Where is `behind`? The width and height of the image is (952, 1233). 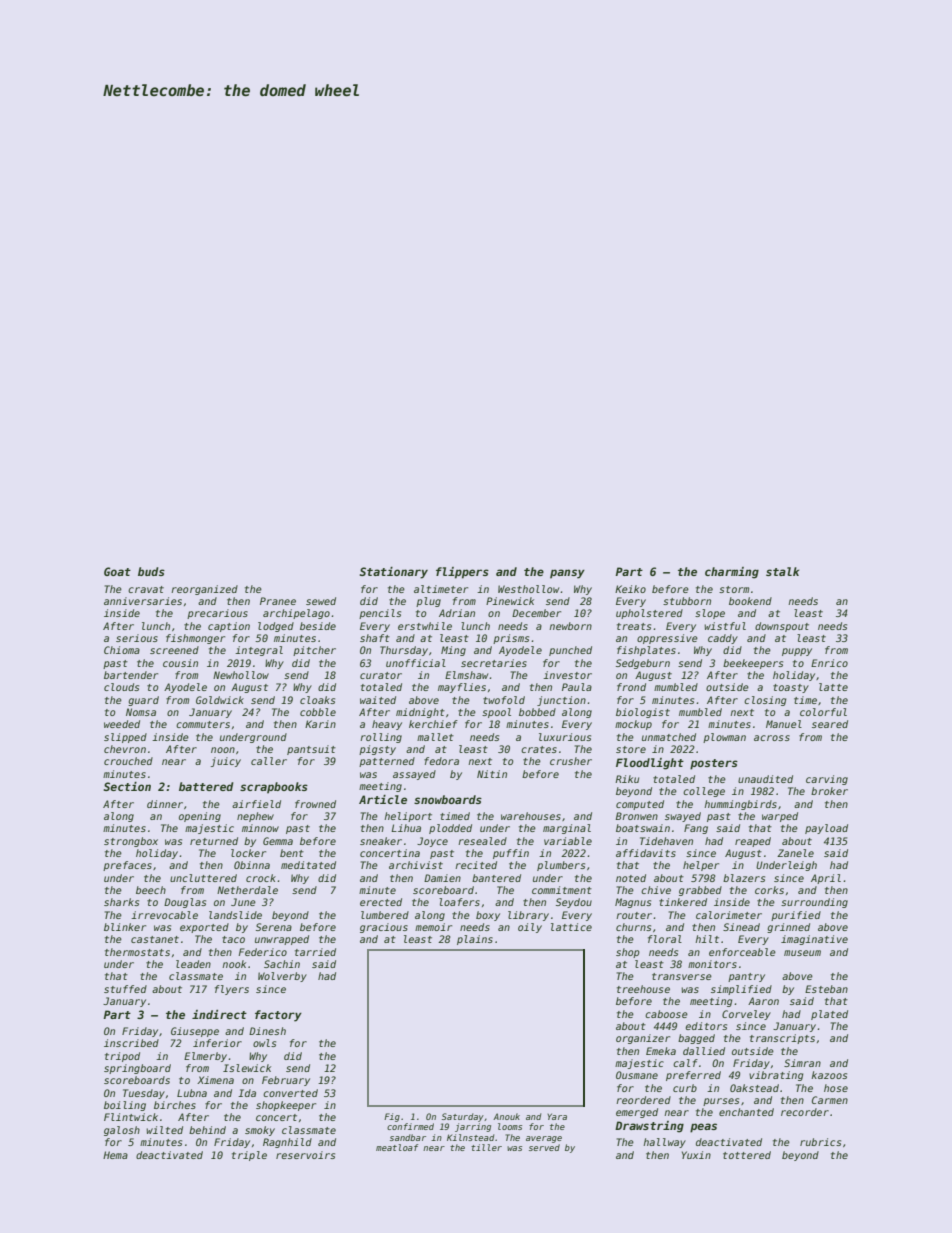 behind is located at coordinates (207, 1130).
